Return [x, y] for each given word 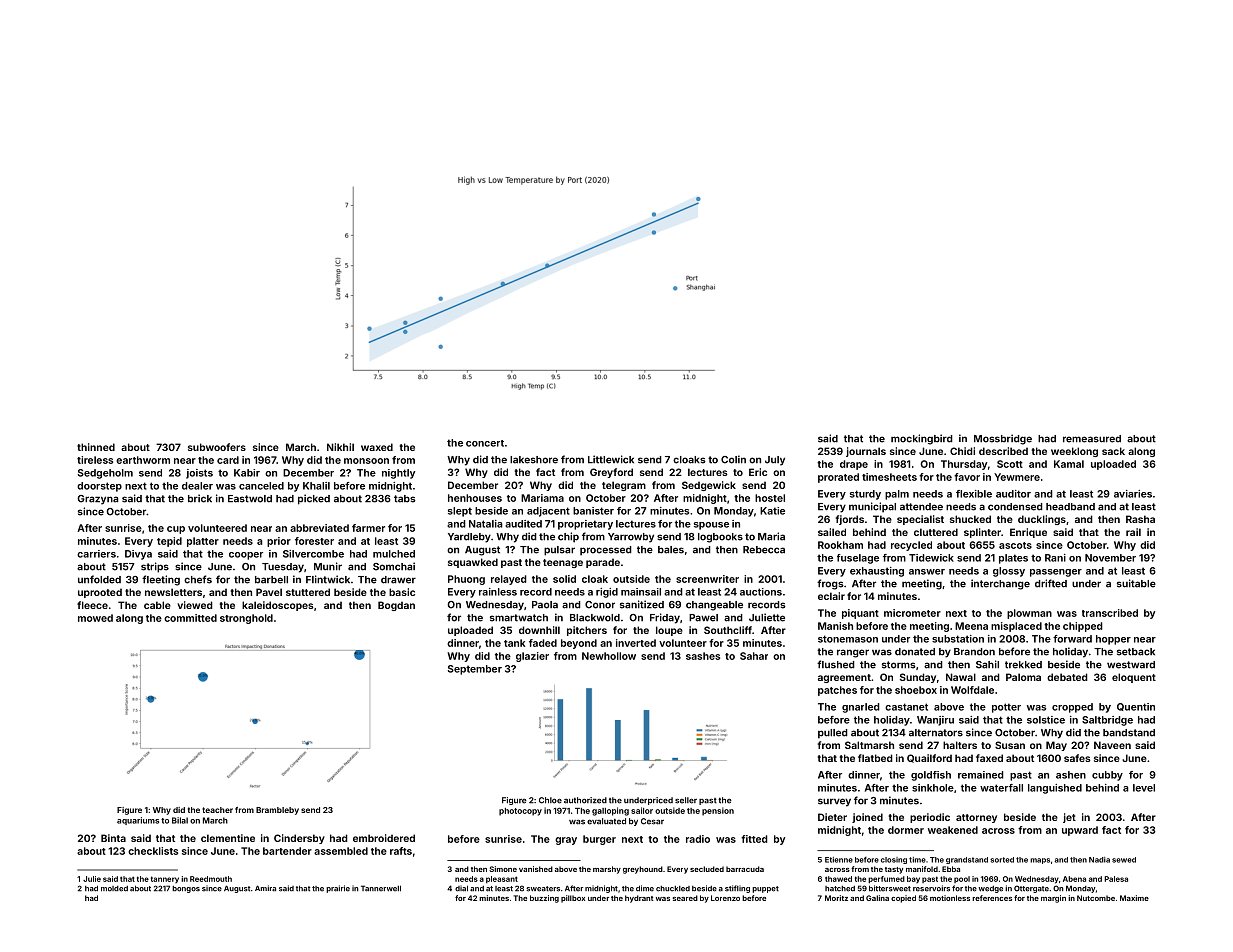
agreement [844, 678]
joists [199, 474]
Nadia [1099, 860]
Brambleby [277, 811]
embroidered [384, 838]
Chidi [962, 451]
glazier [532, 657]
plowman [1029, 614]
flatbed [875, 758]
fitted [754, 839]
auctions [761, 592]
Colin [733, 459]
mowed [95, 618]
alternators [936, 733]
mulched [394, 554]
